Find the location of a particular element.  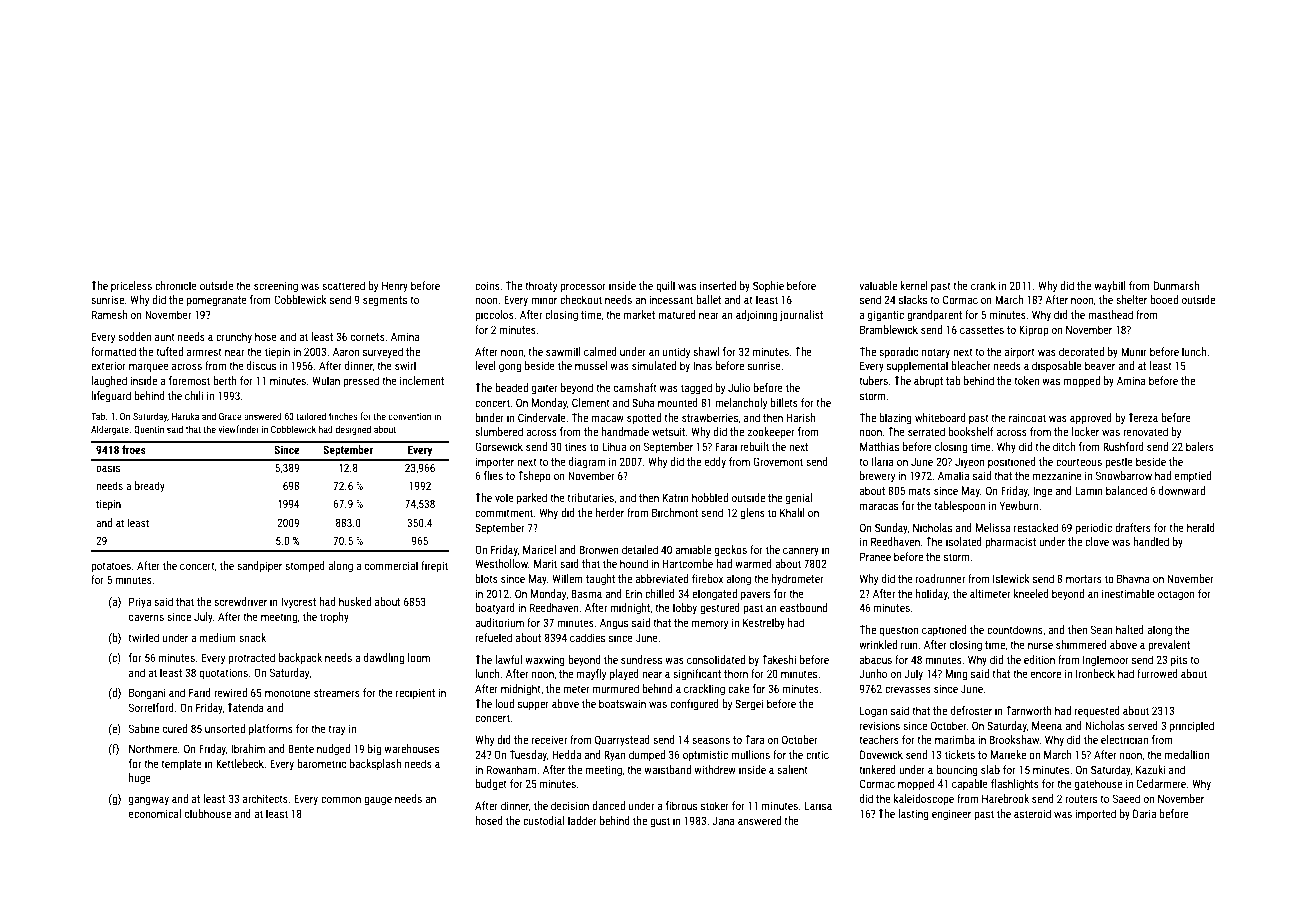

sawmill is located at coordinates (563, 351).
